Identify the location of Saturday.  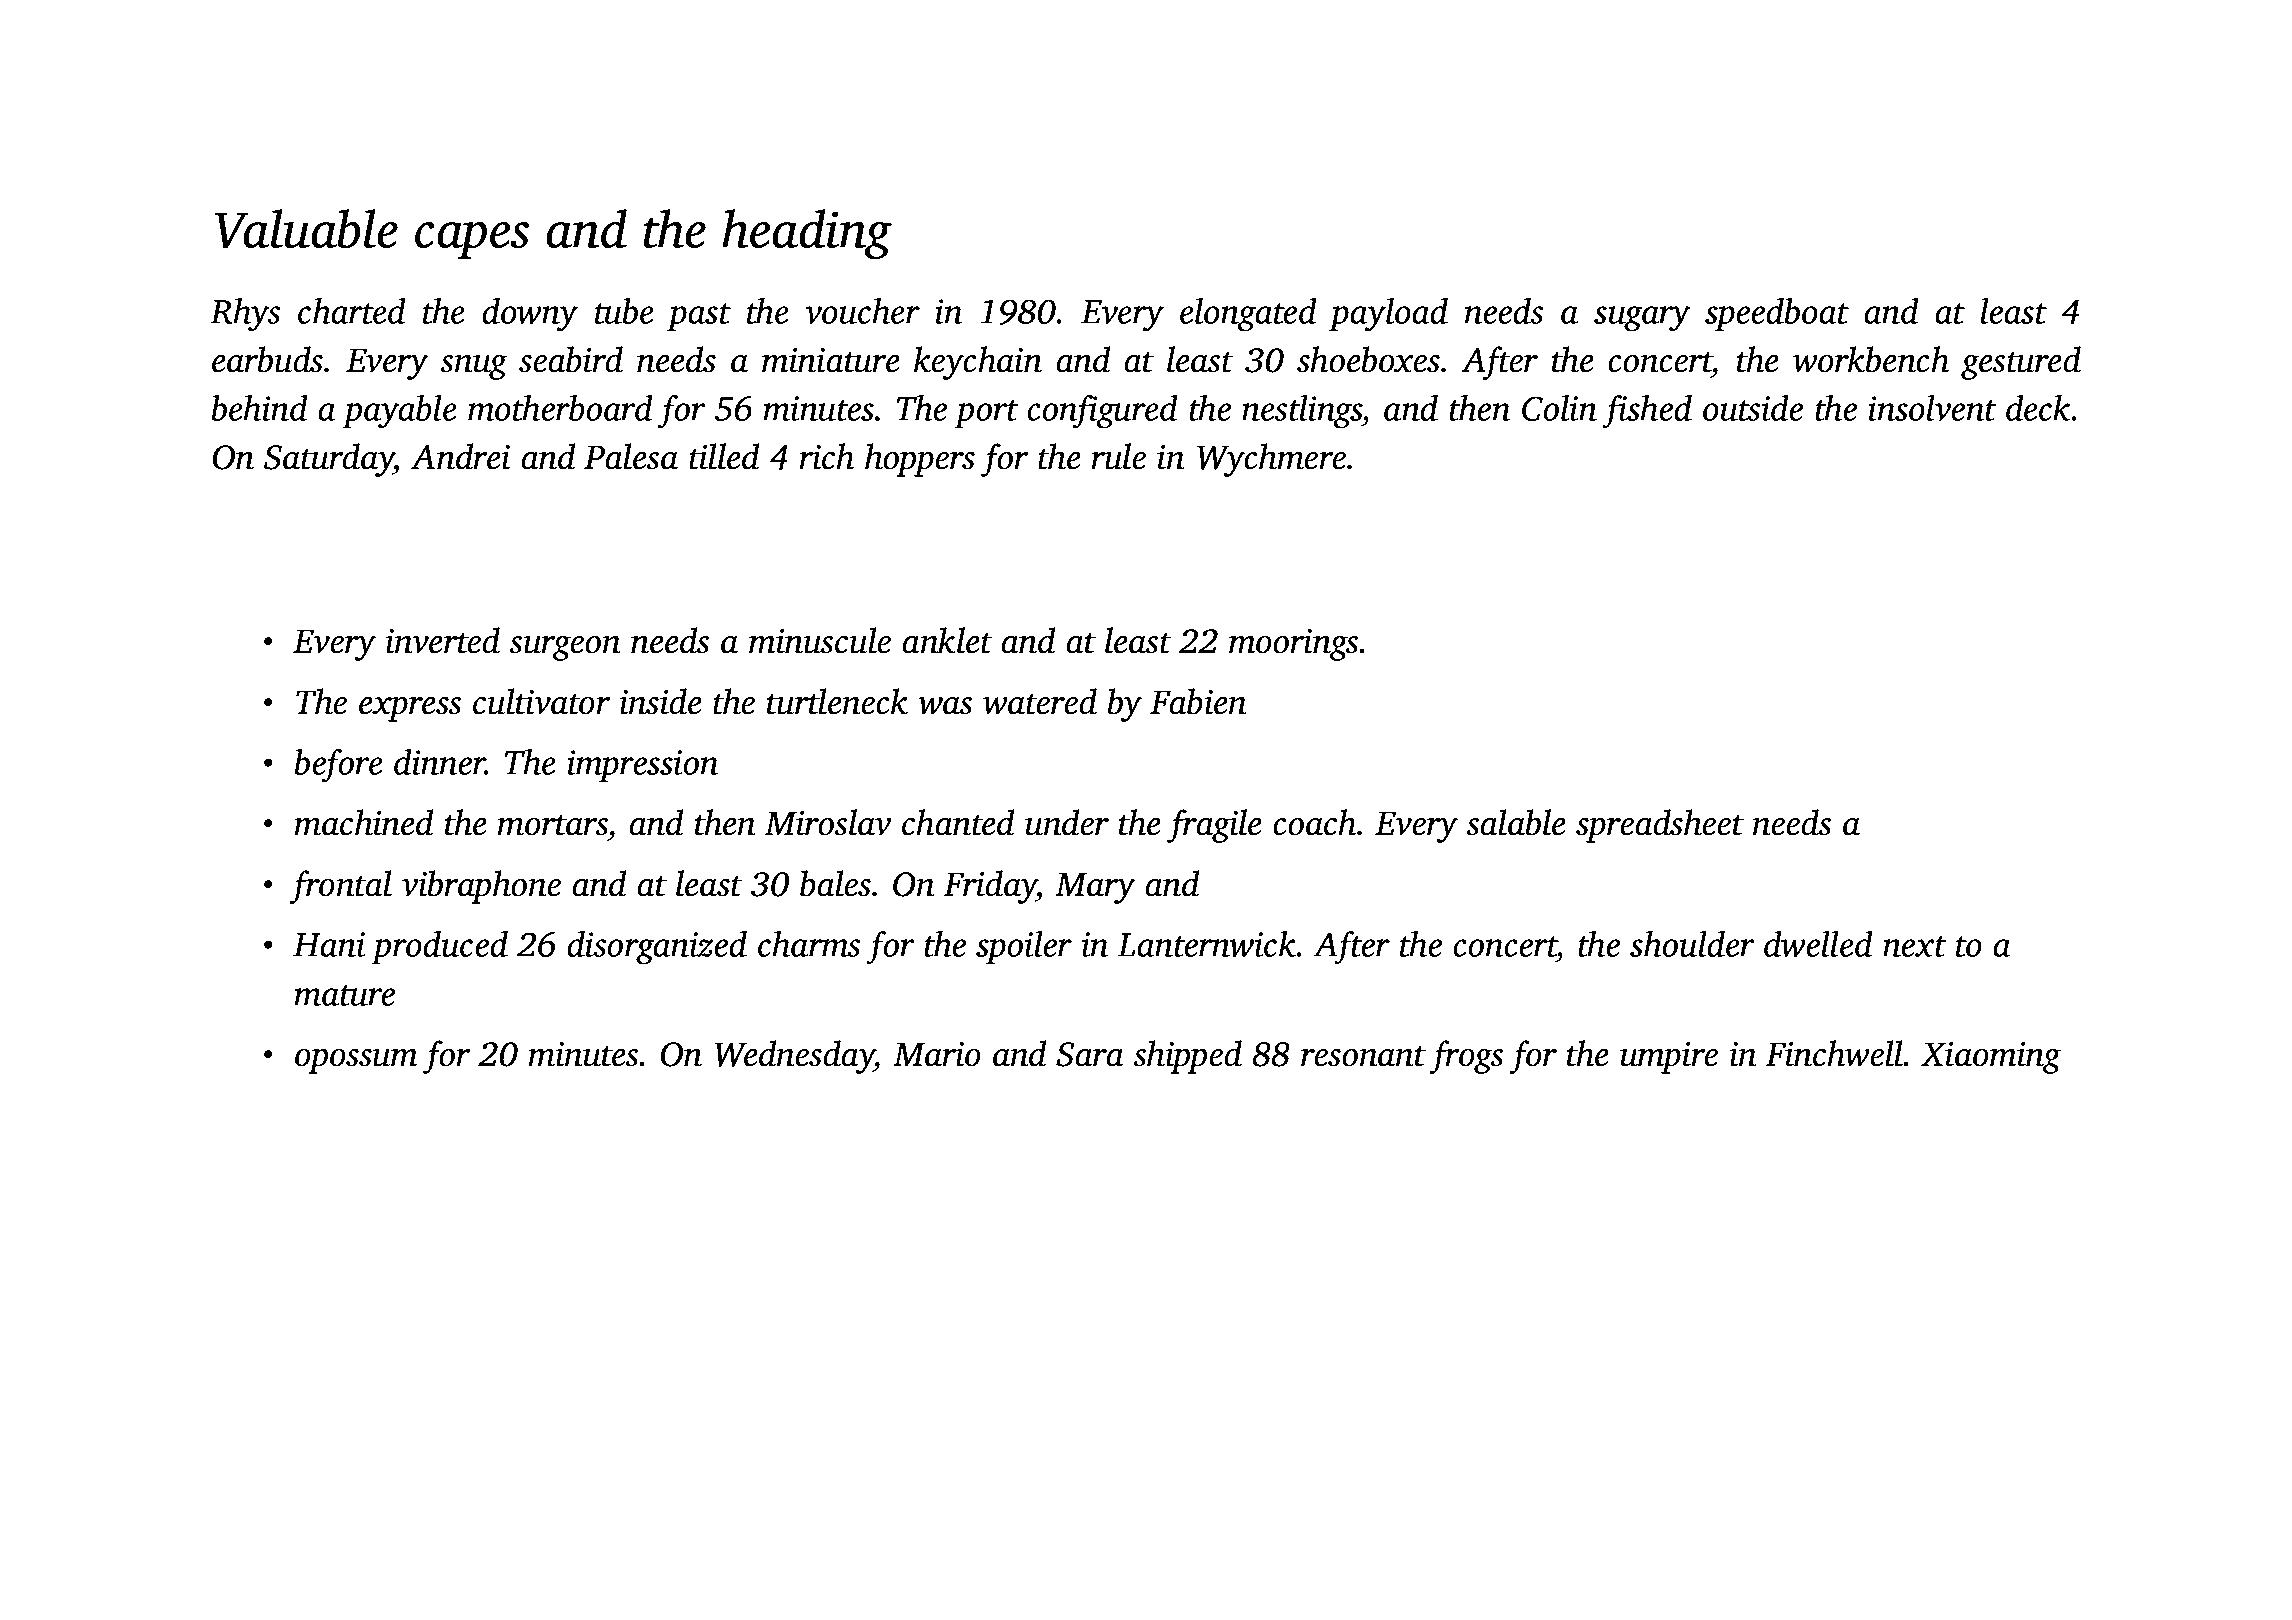
(329, 460).
